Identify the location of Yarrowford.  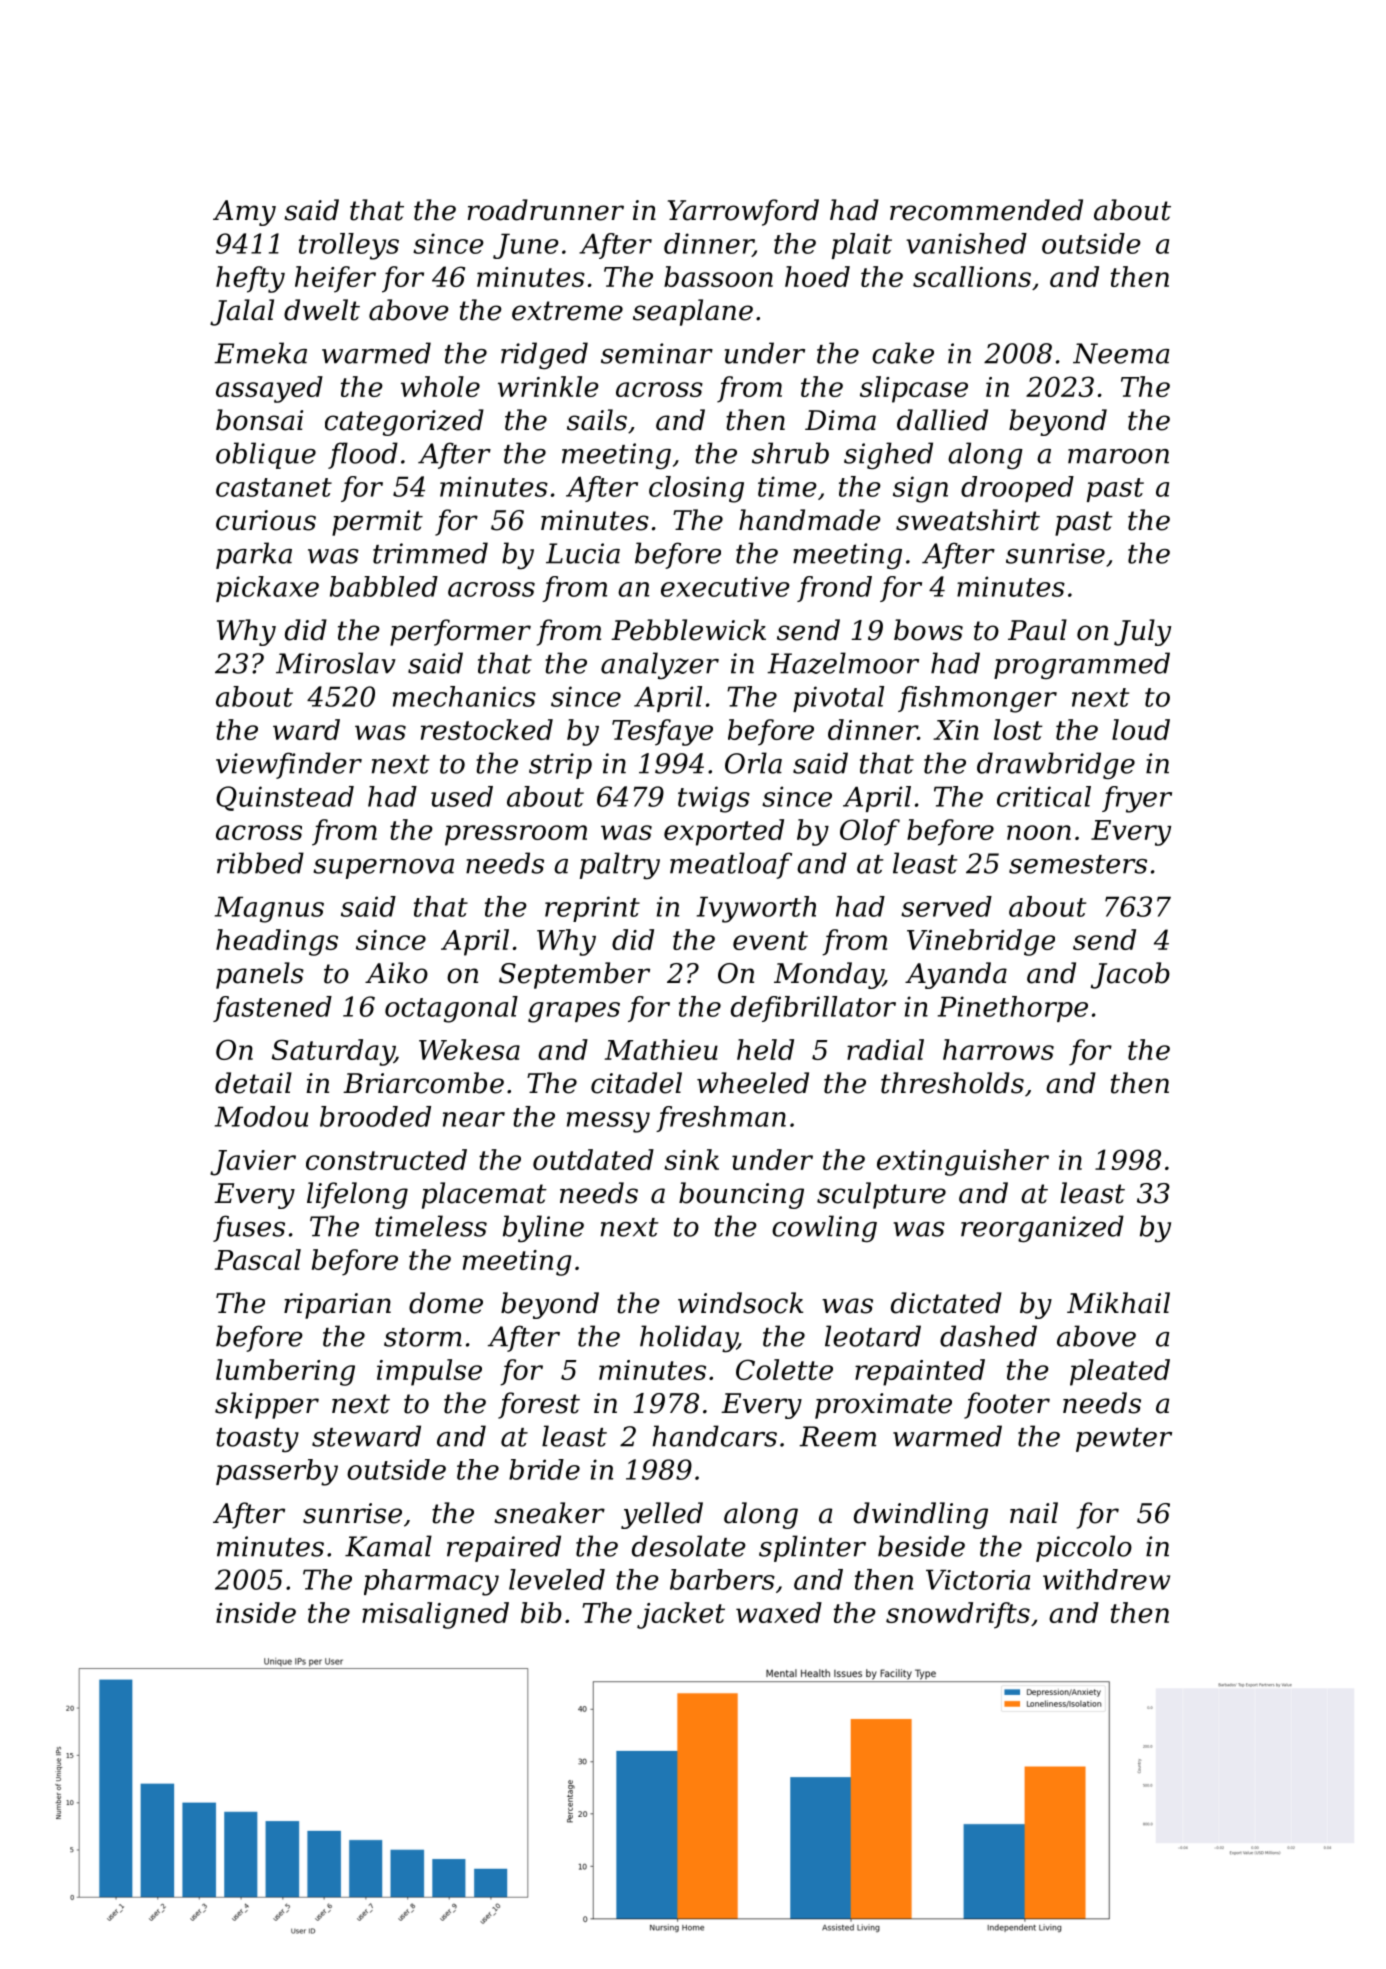
(743, 212).
